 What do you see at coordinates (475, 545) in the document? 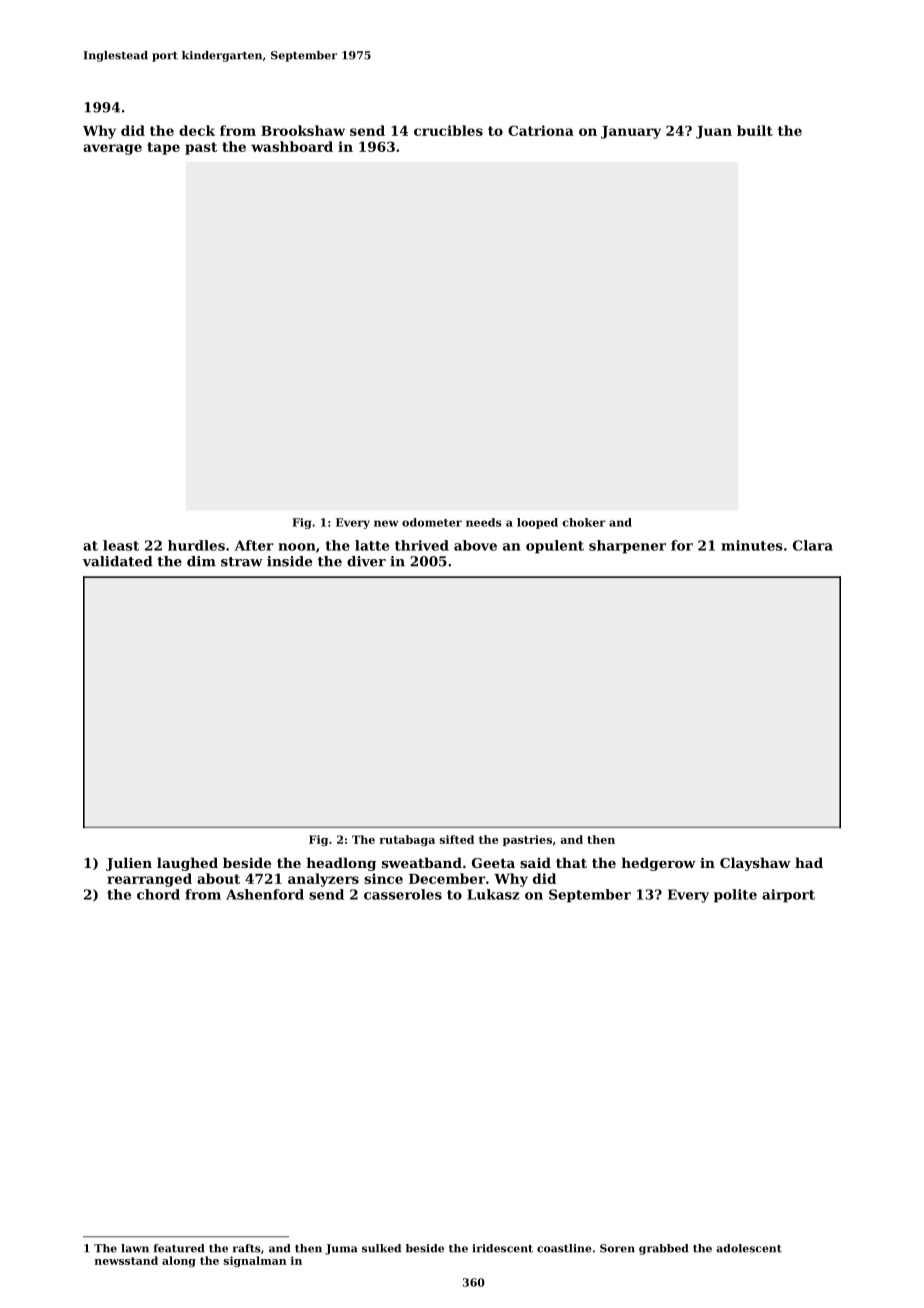
I see `above` at bounding box center [475, 545].
